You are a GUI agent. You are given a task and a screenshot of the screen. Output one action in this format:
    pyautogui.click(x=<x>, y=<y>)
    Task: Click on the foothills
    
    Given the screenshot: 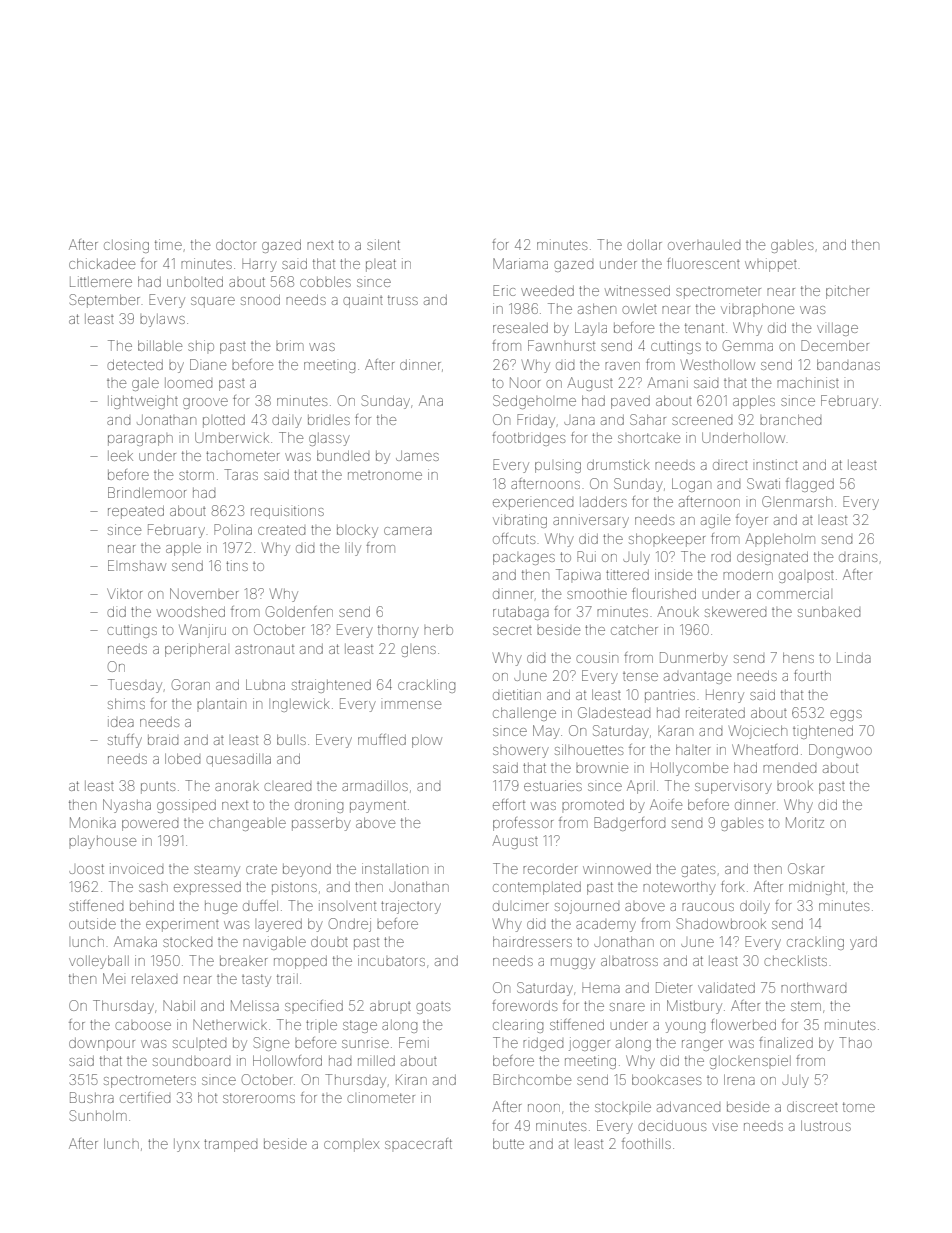 What is the action you would take?
    pyautogui.click(x=646, y=1143)
